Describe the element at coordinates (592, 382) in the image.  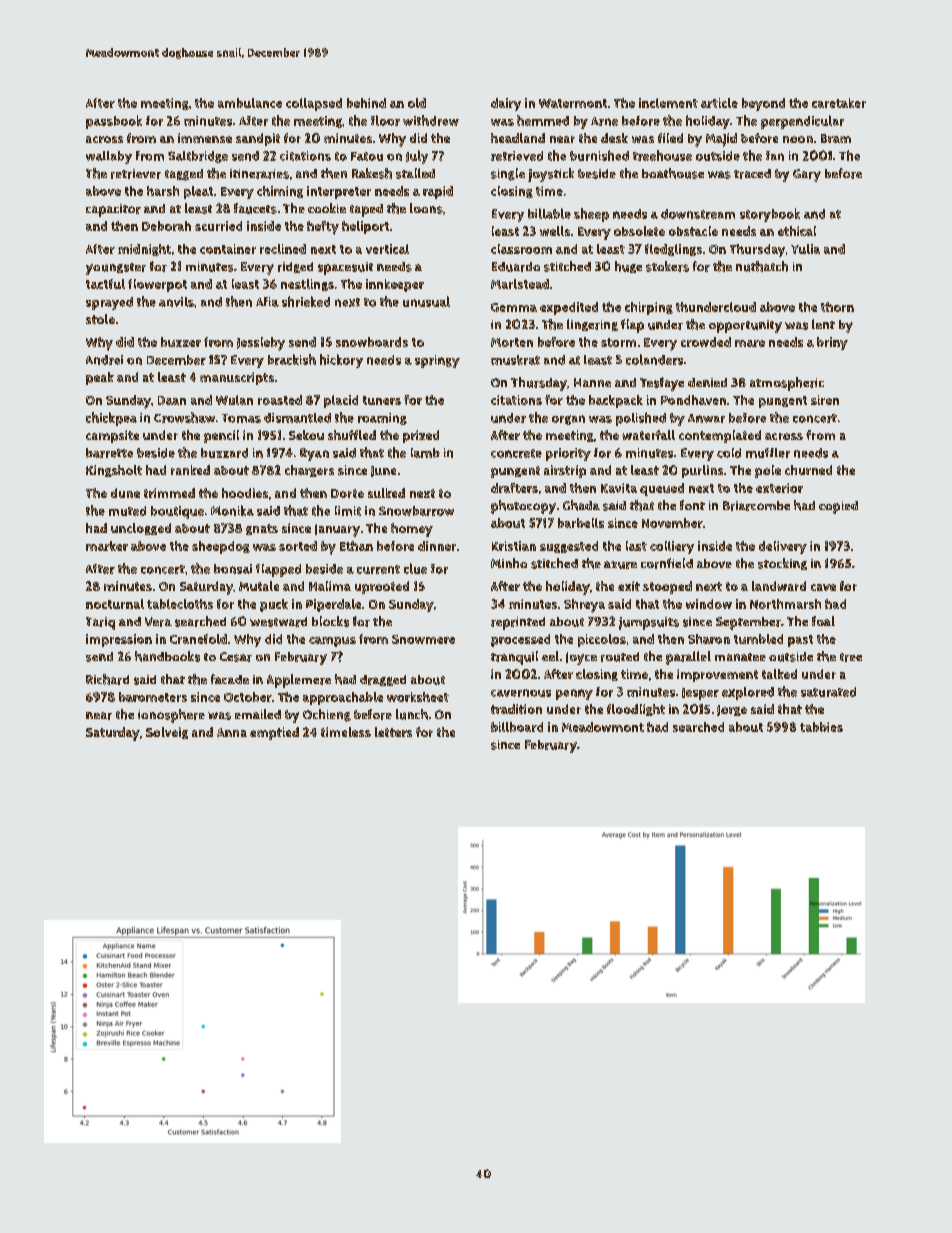
I see `Hanne` at that location.
